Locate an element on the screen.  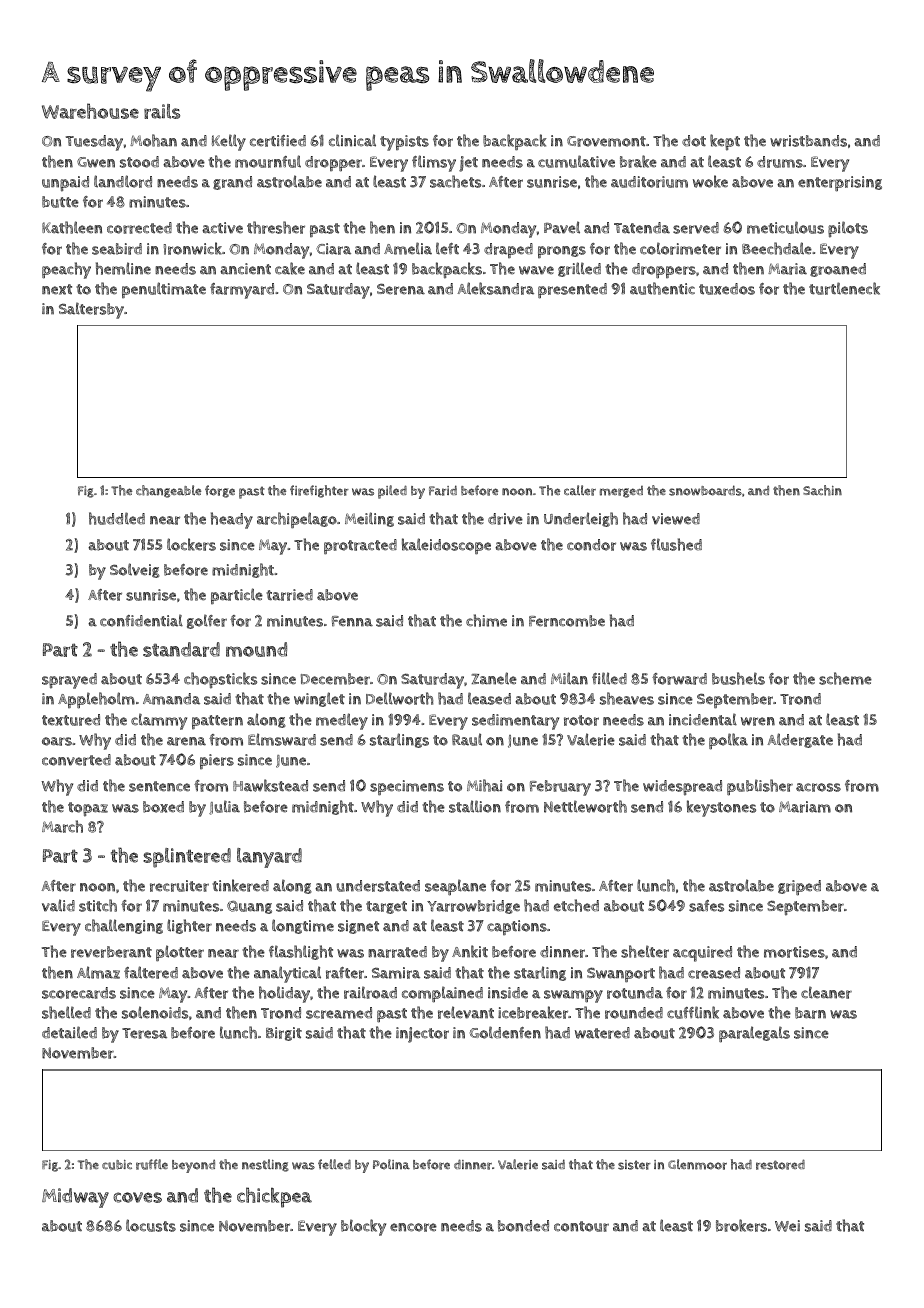
active is located at coordinates (222, 228).
